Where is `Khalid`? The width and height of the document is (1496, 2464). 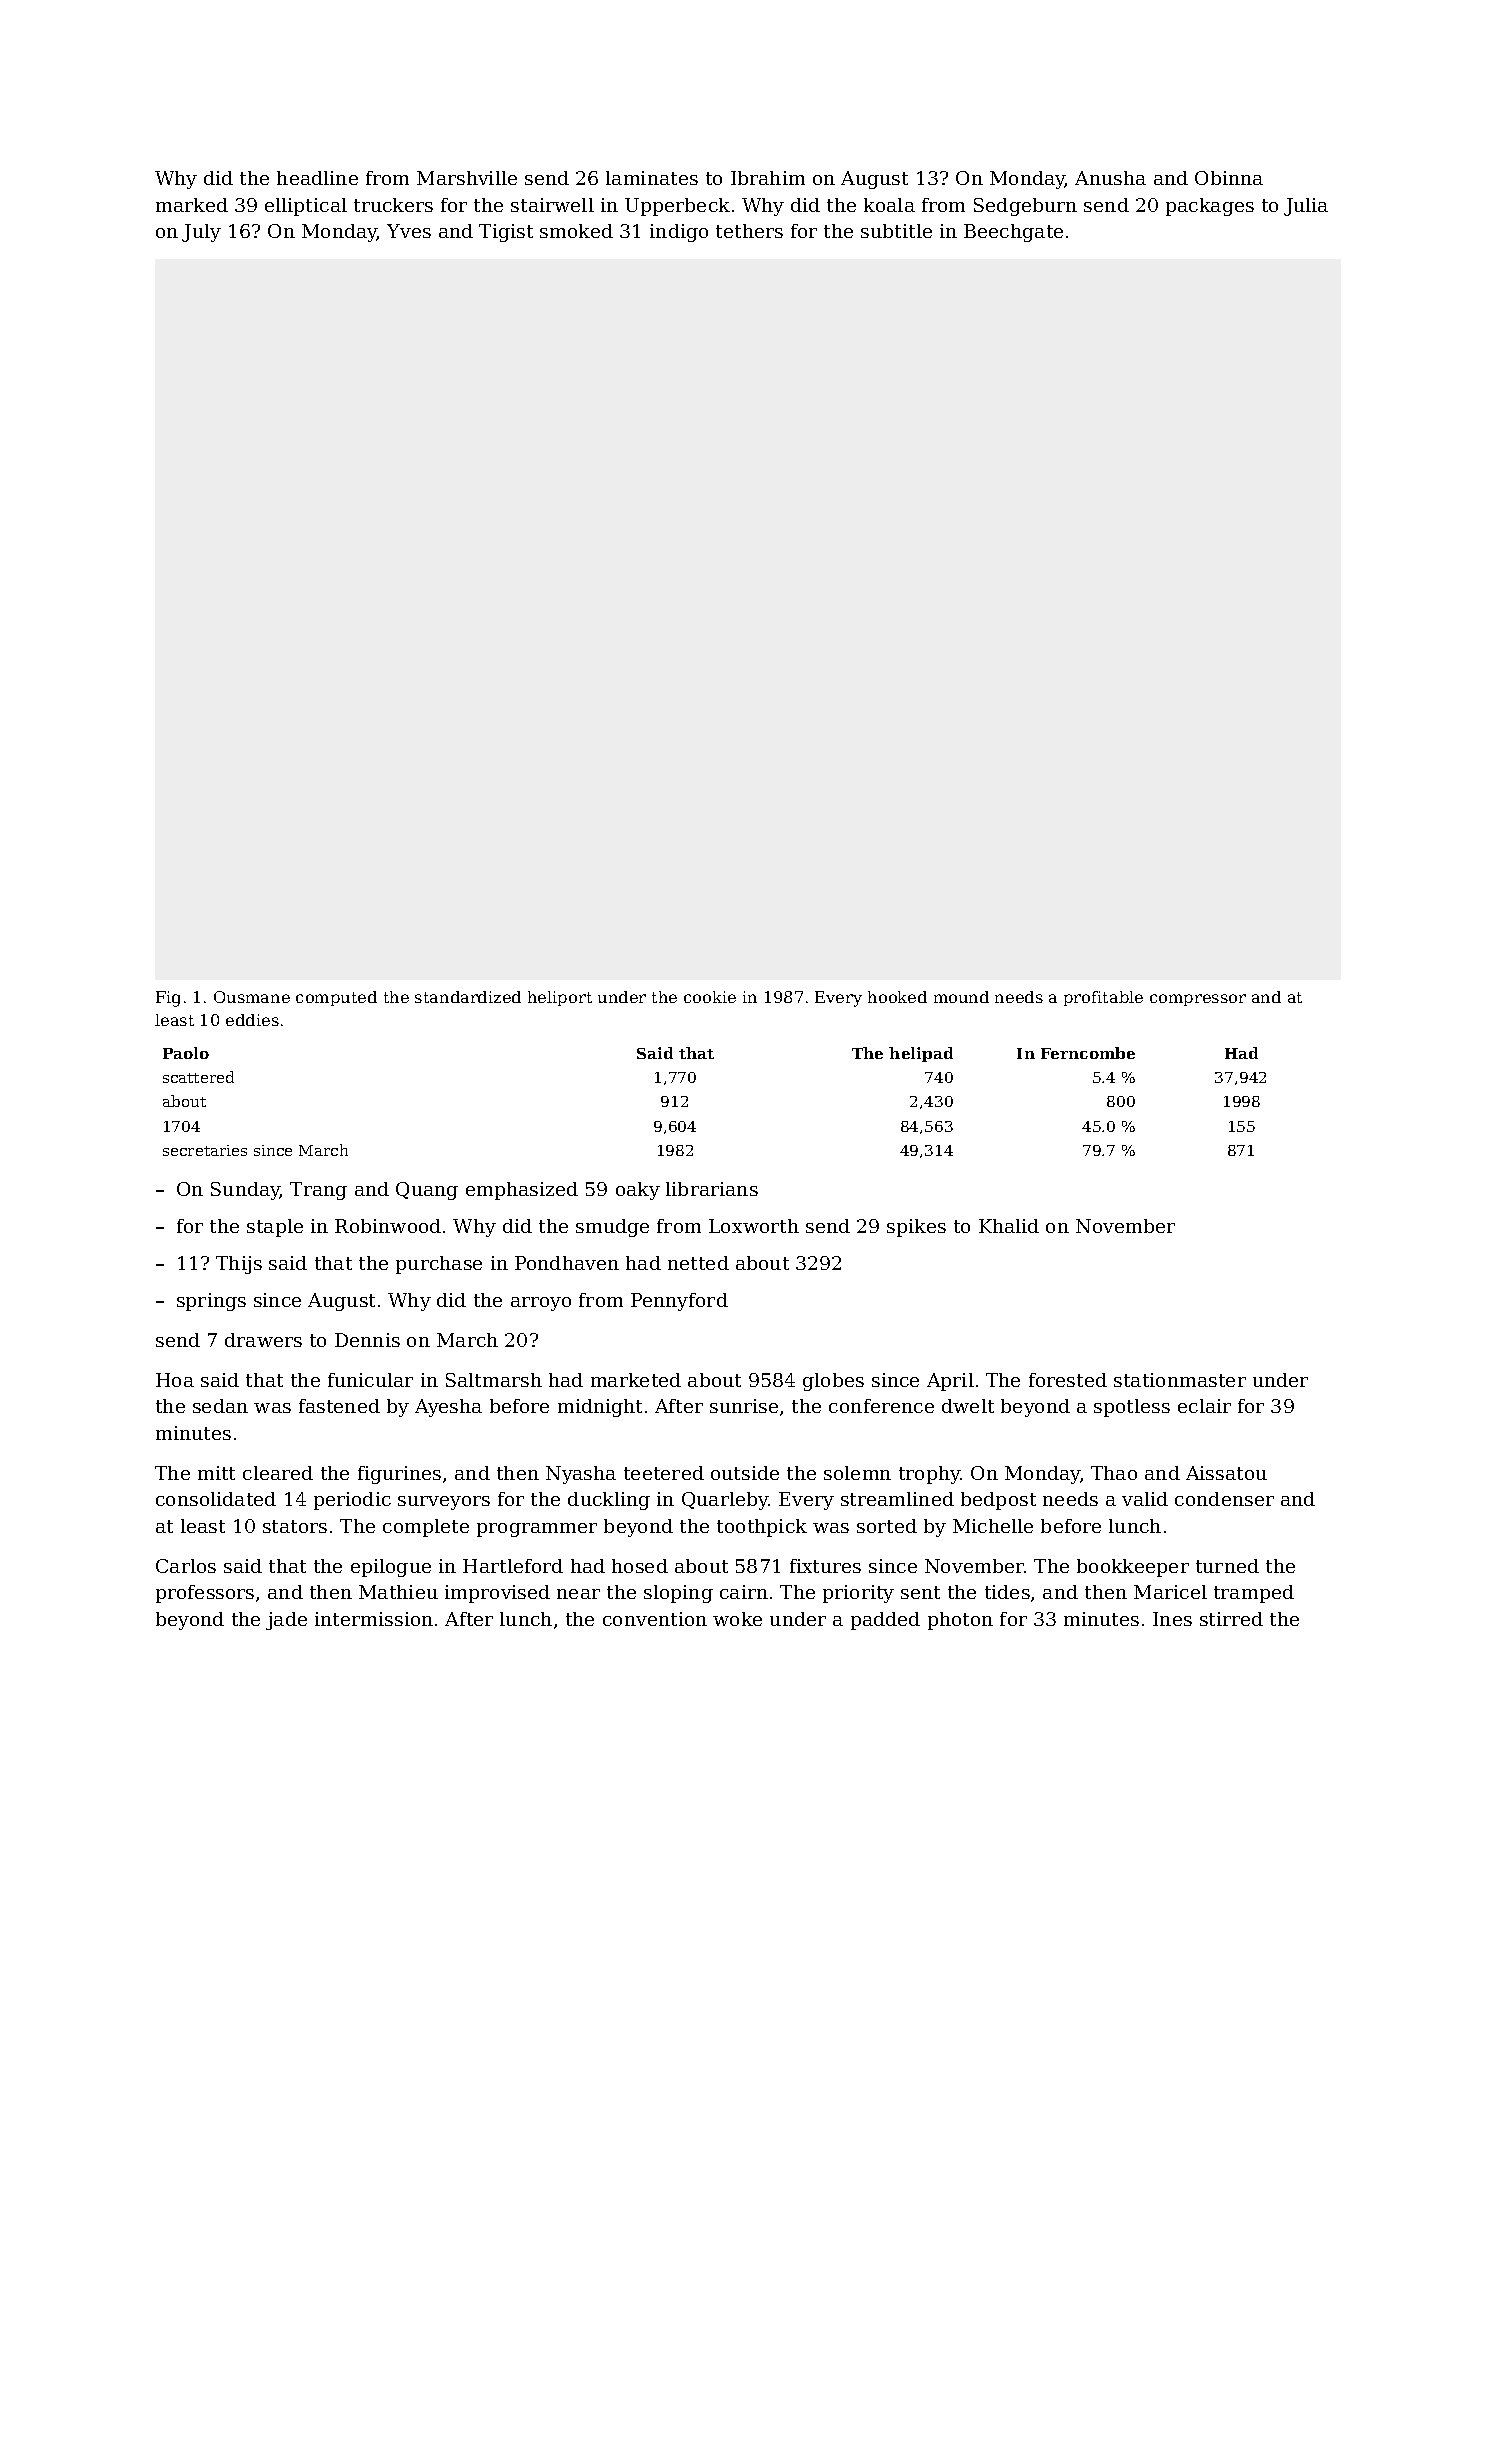 Khalid is located at coordinates (1009, 1226).
